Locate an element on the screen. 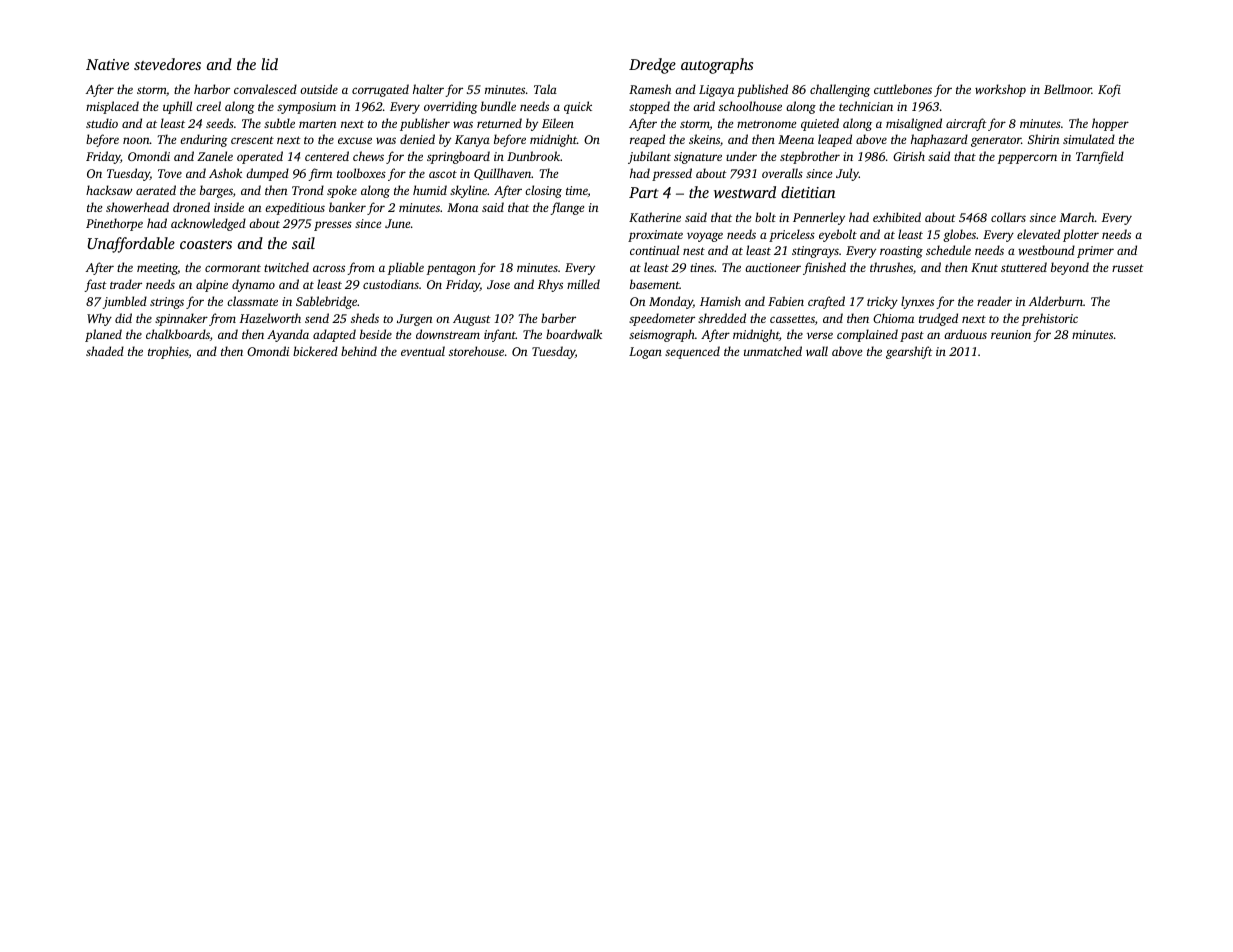 This screenshot has height=952, width=1233. sail is located at coordinates (303, 243).
